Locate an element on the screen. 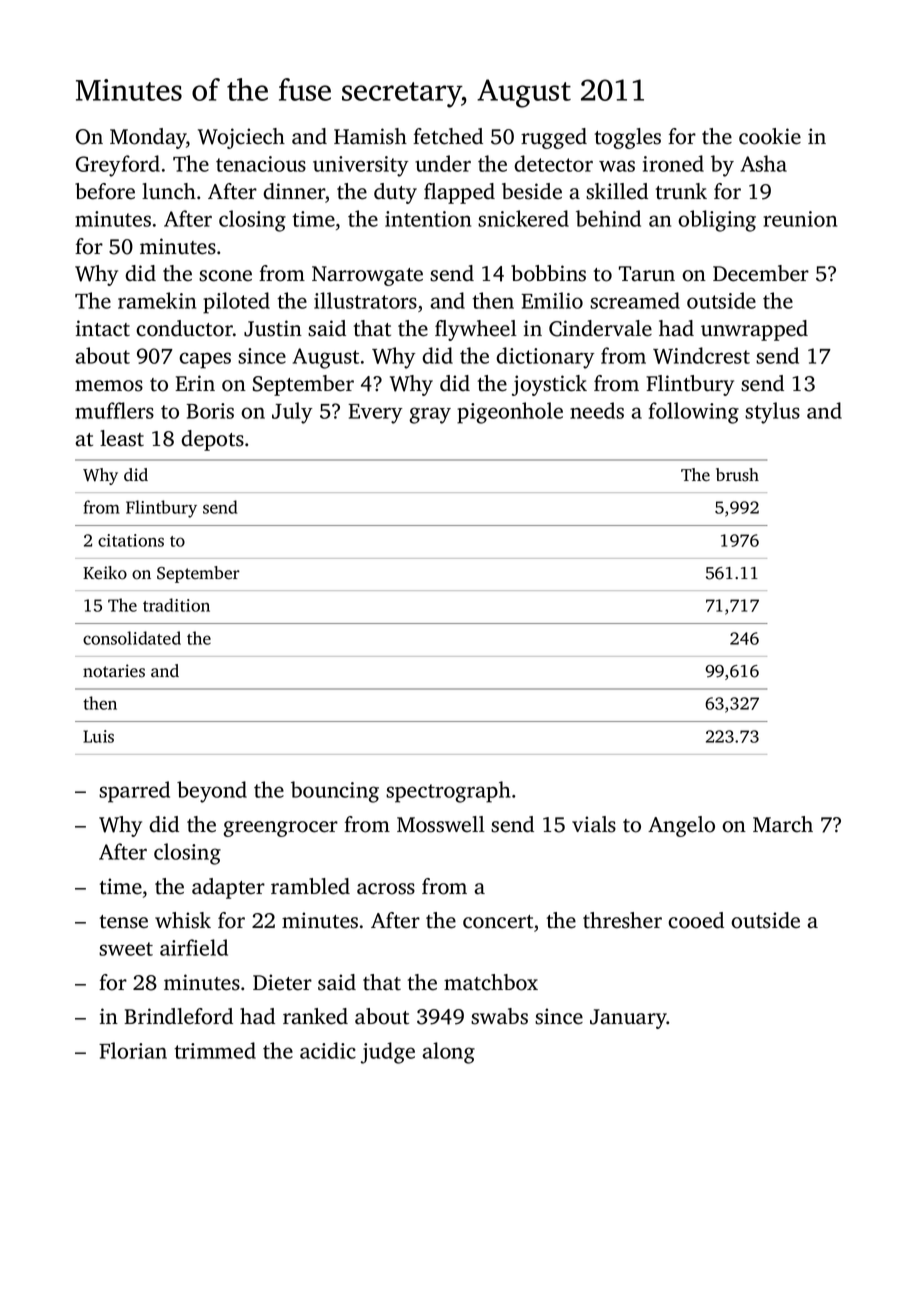 Image resolution: width=924 pixels, height=1314 pixels. sparred is located at coordinates (134, 792).
